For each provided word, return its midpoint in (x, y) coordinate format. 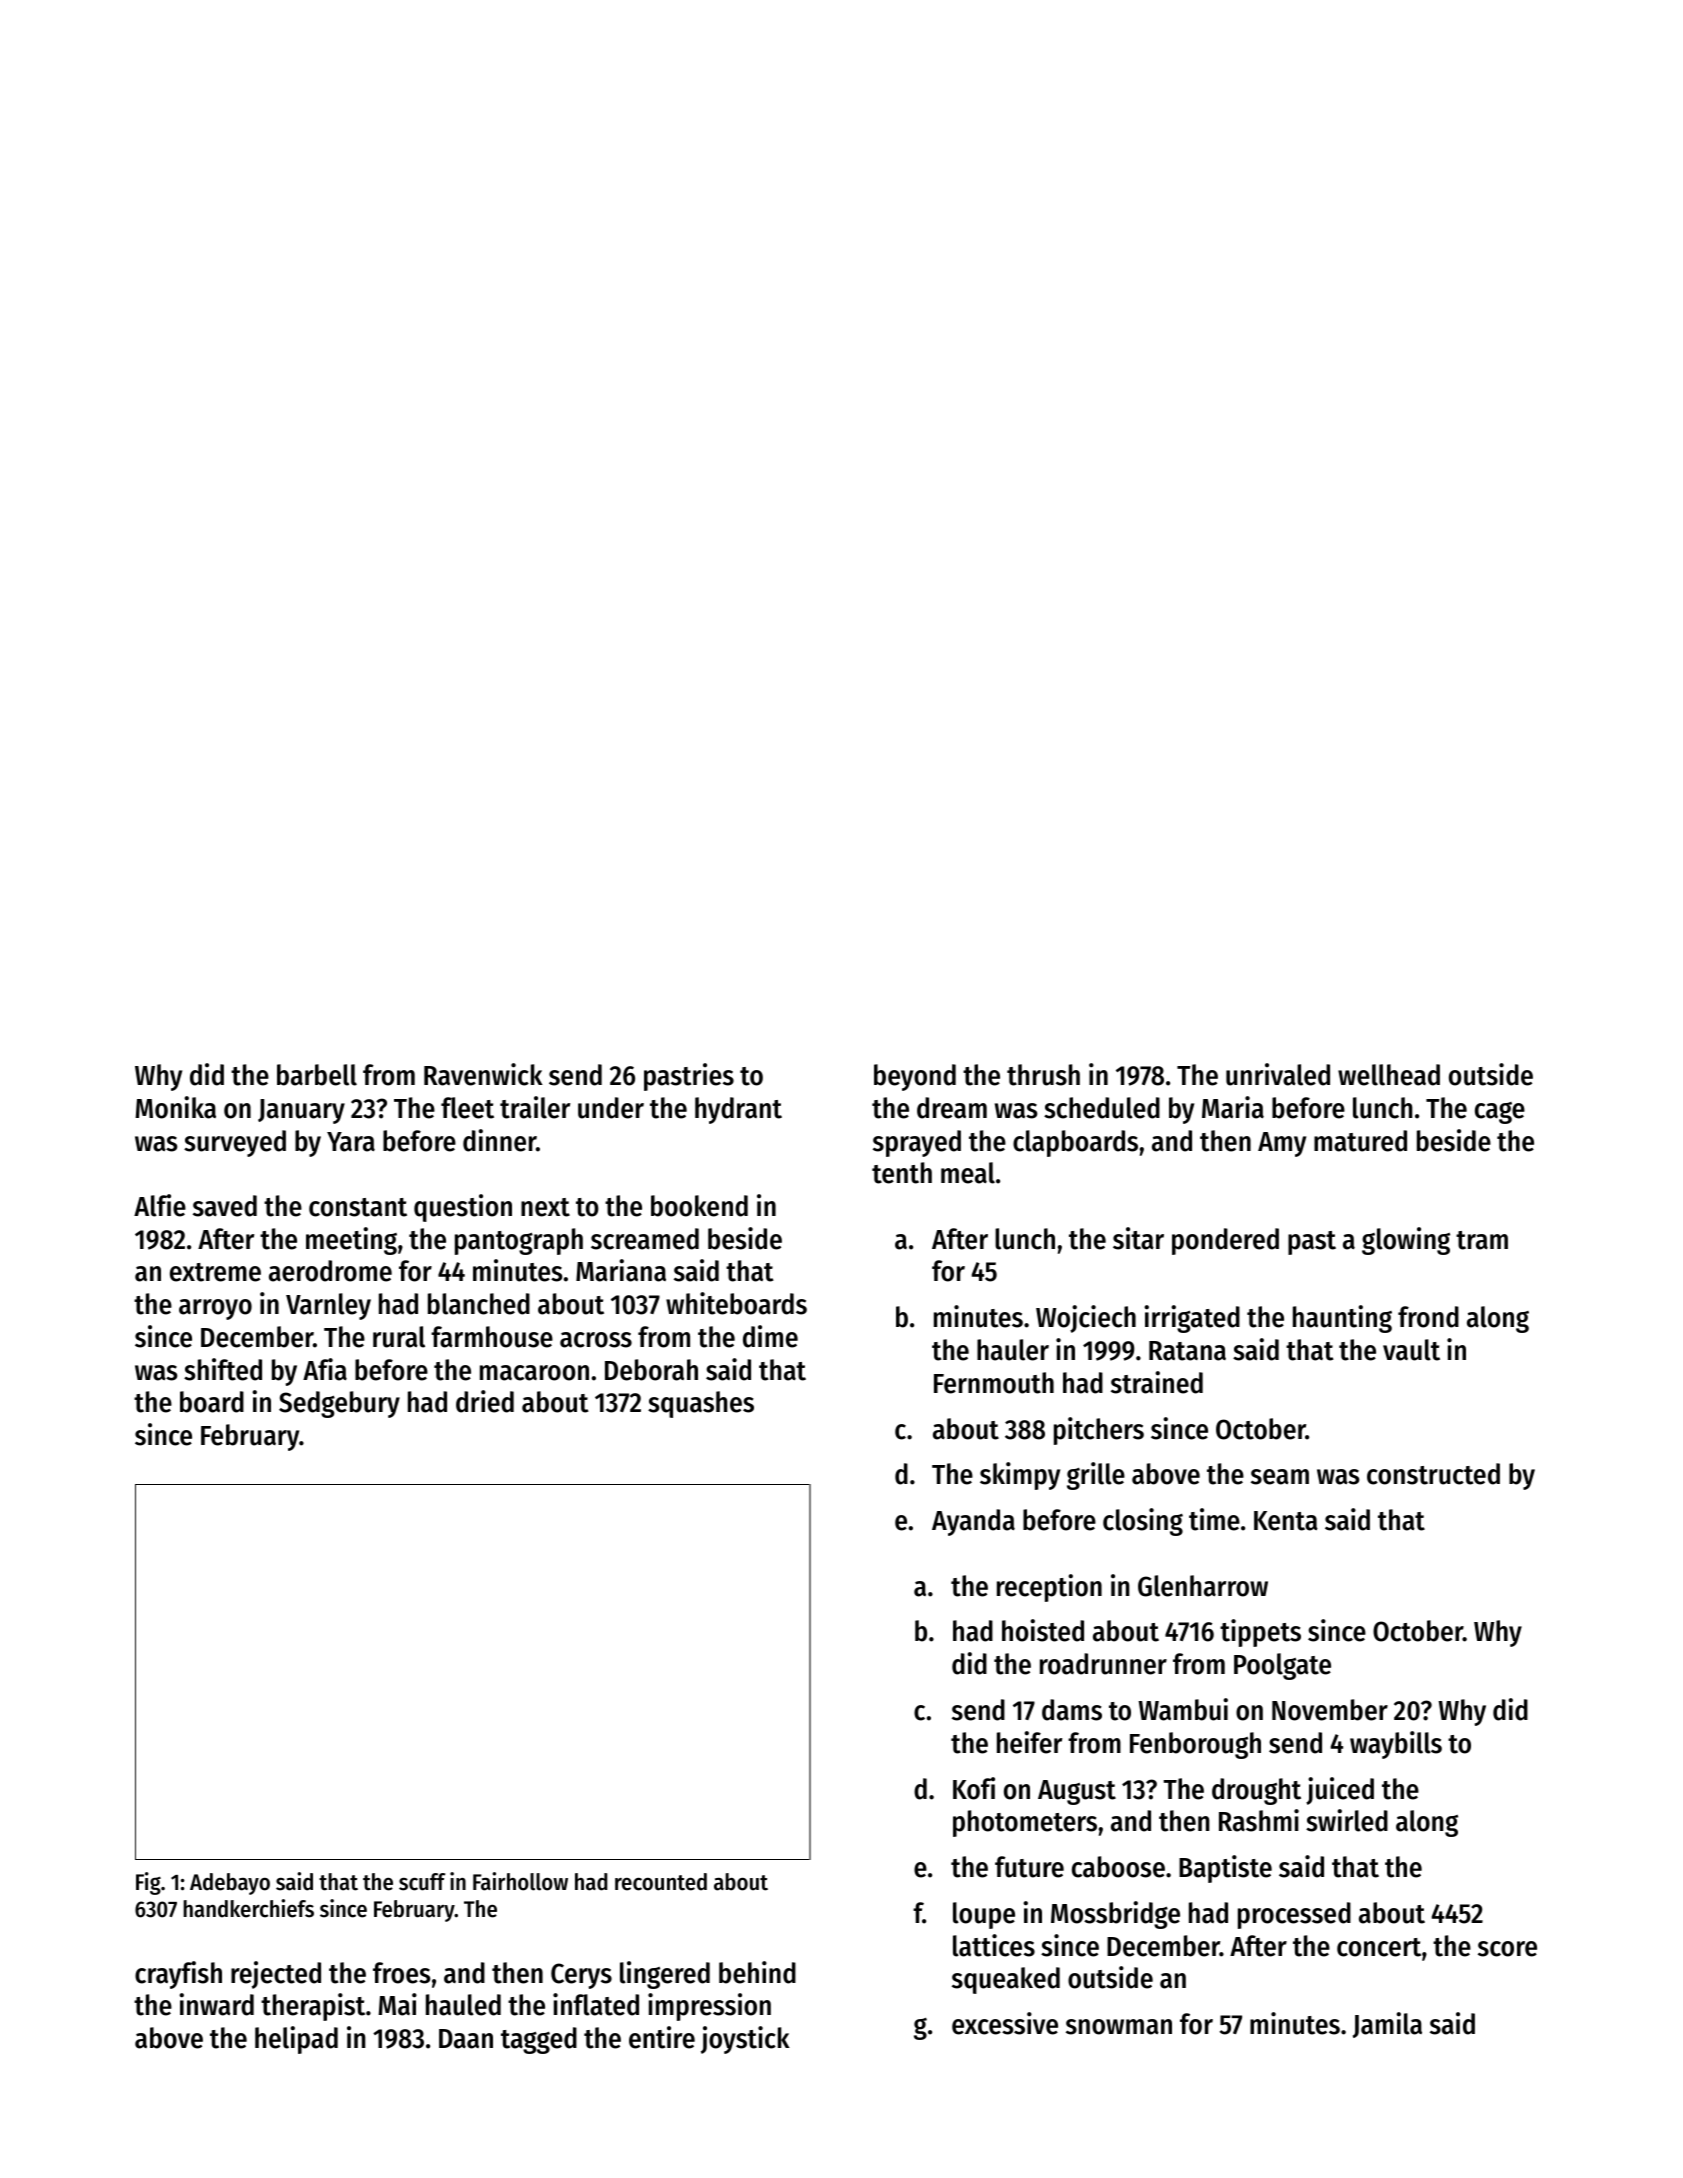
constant (358, 1207)
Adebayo (230, 1884)
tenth (902, 1173)
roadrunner (1103, 1664)
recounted (661, 1882)
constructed (1433, 1474)
